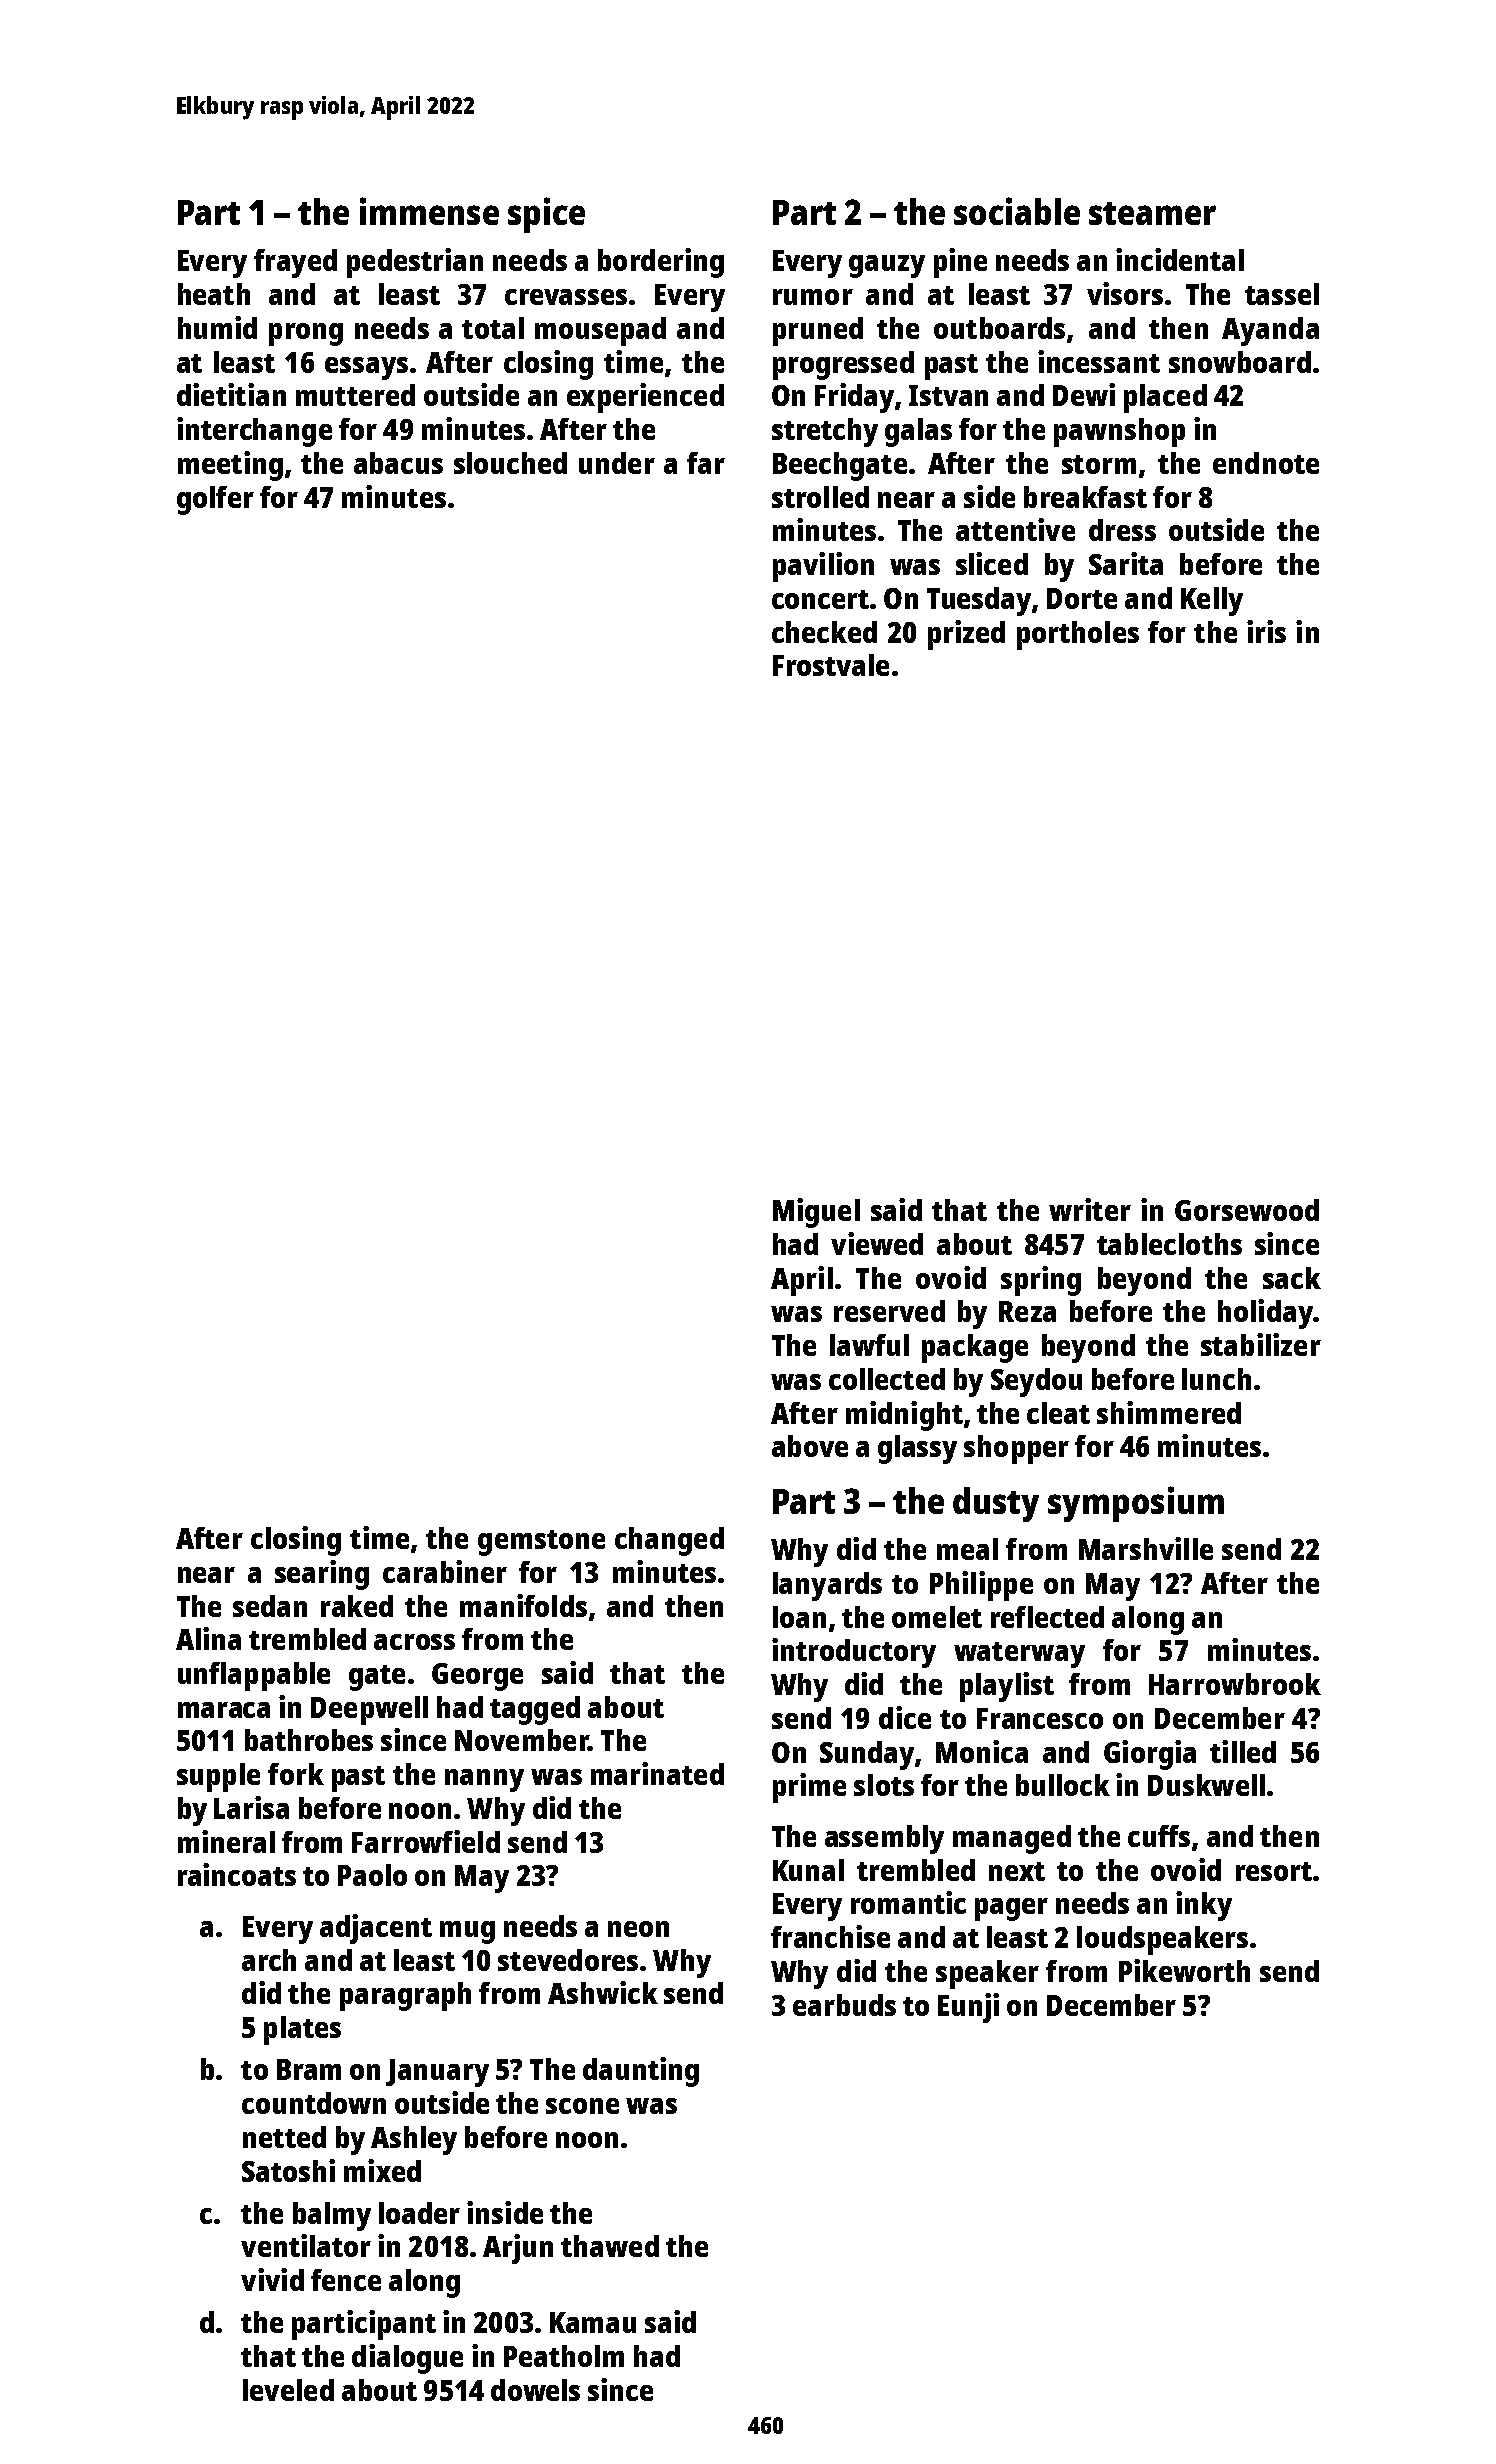 Image resolution: width=1496 pixels, height=2464 pixels. I want to click on Miguel, so click(816, 1213).
